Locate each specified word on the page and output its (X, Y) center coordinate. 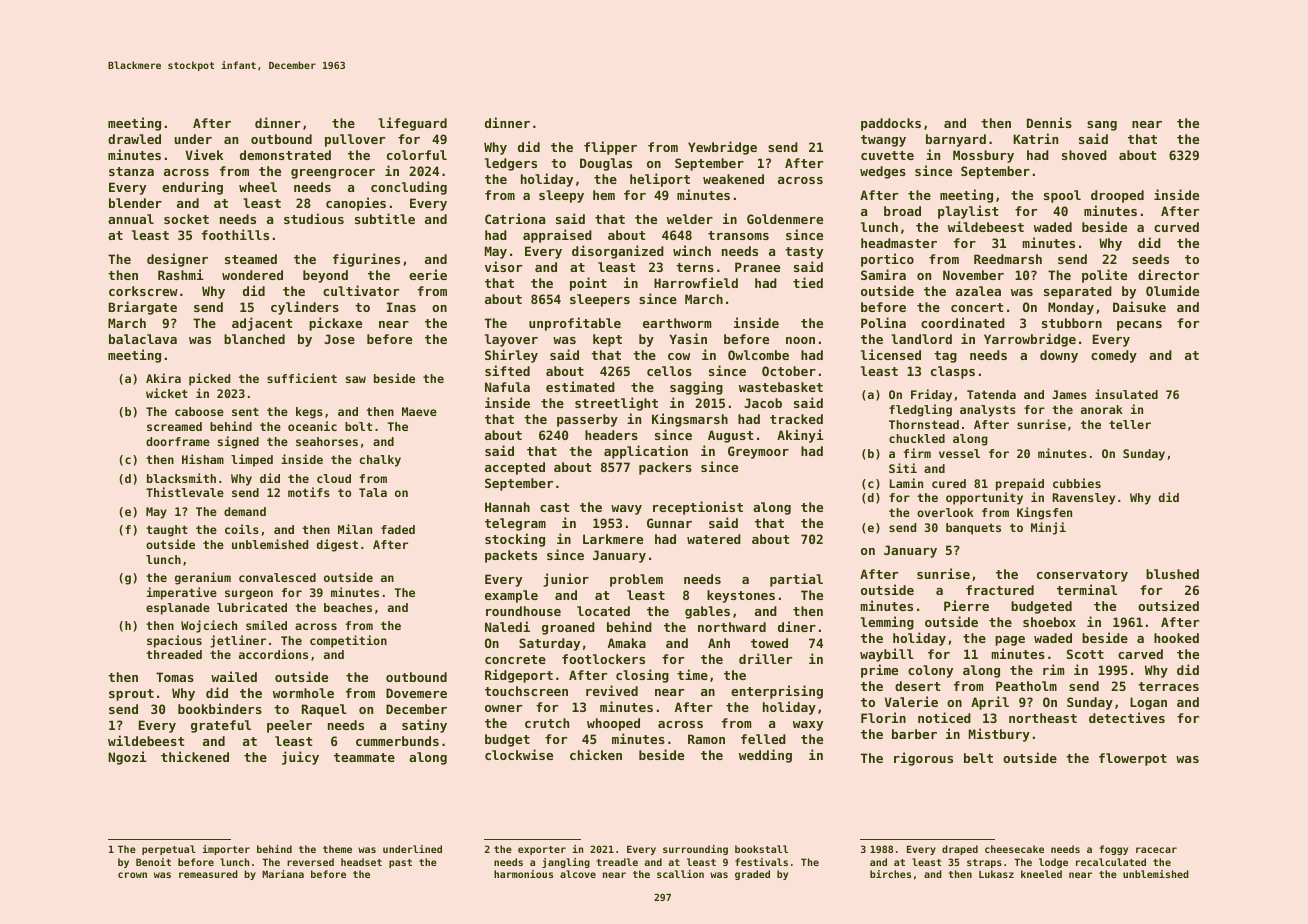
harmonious (523, 874)
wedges (883, 172)
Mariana (283, 874)
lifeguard (412, 124)
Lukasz (996, 874)
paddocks (891, 124)
